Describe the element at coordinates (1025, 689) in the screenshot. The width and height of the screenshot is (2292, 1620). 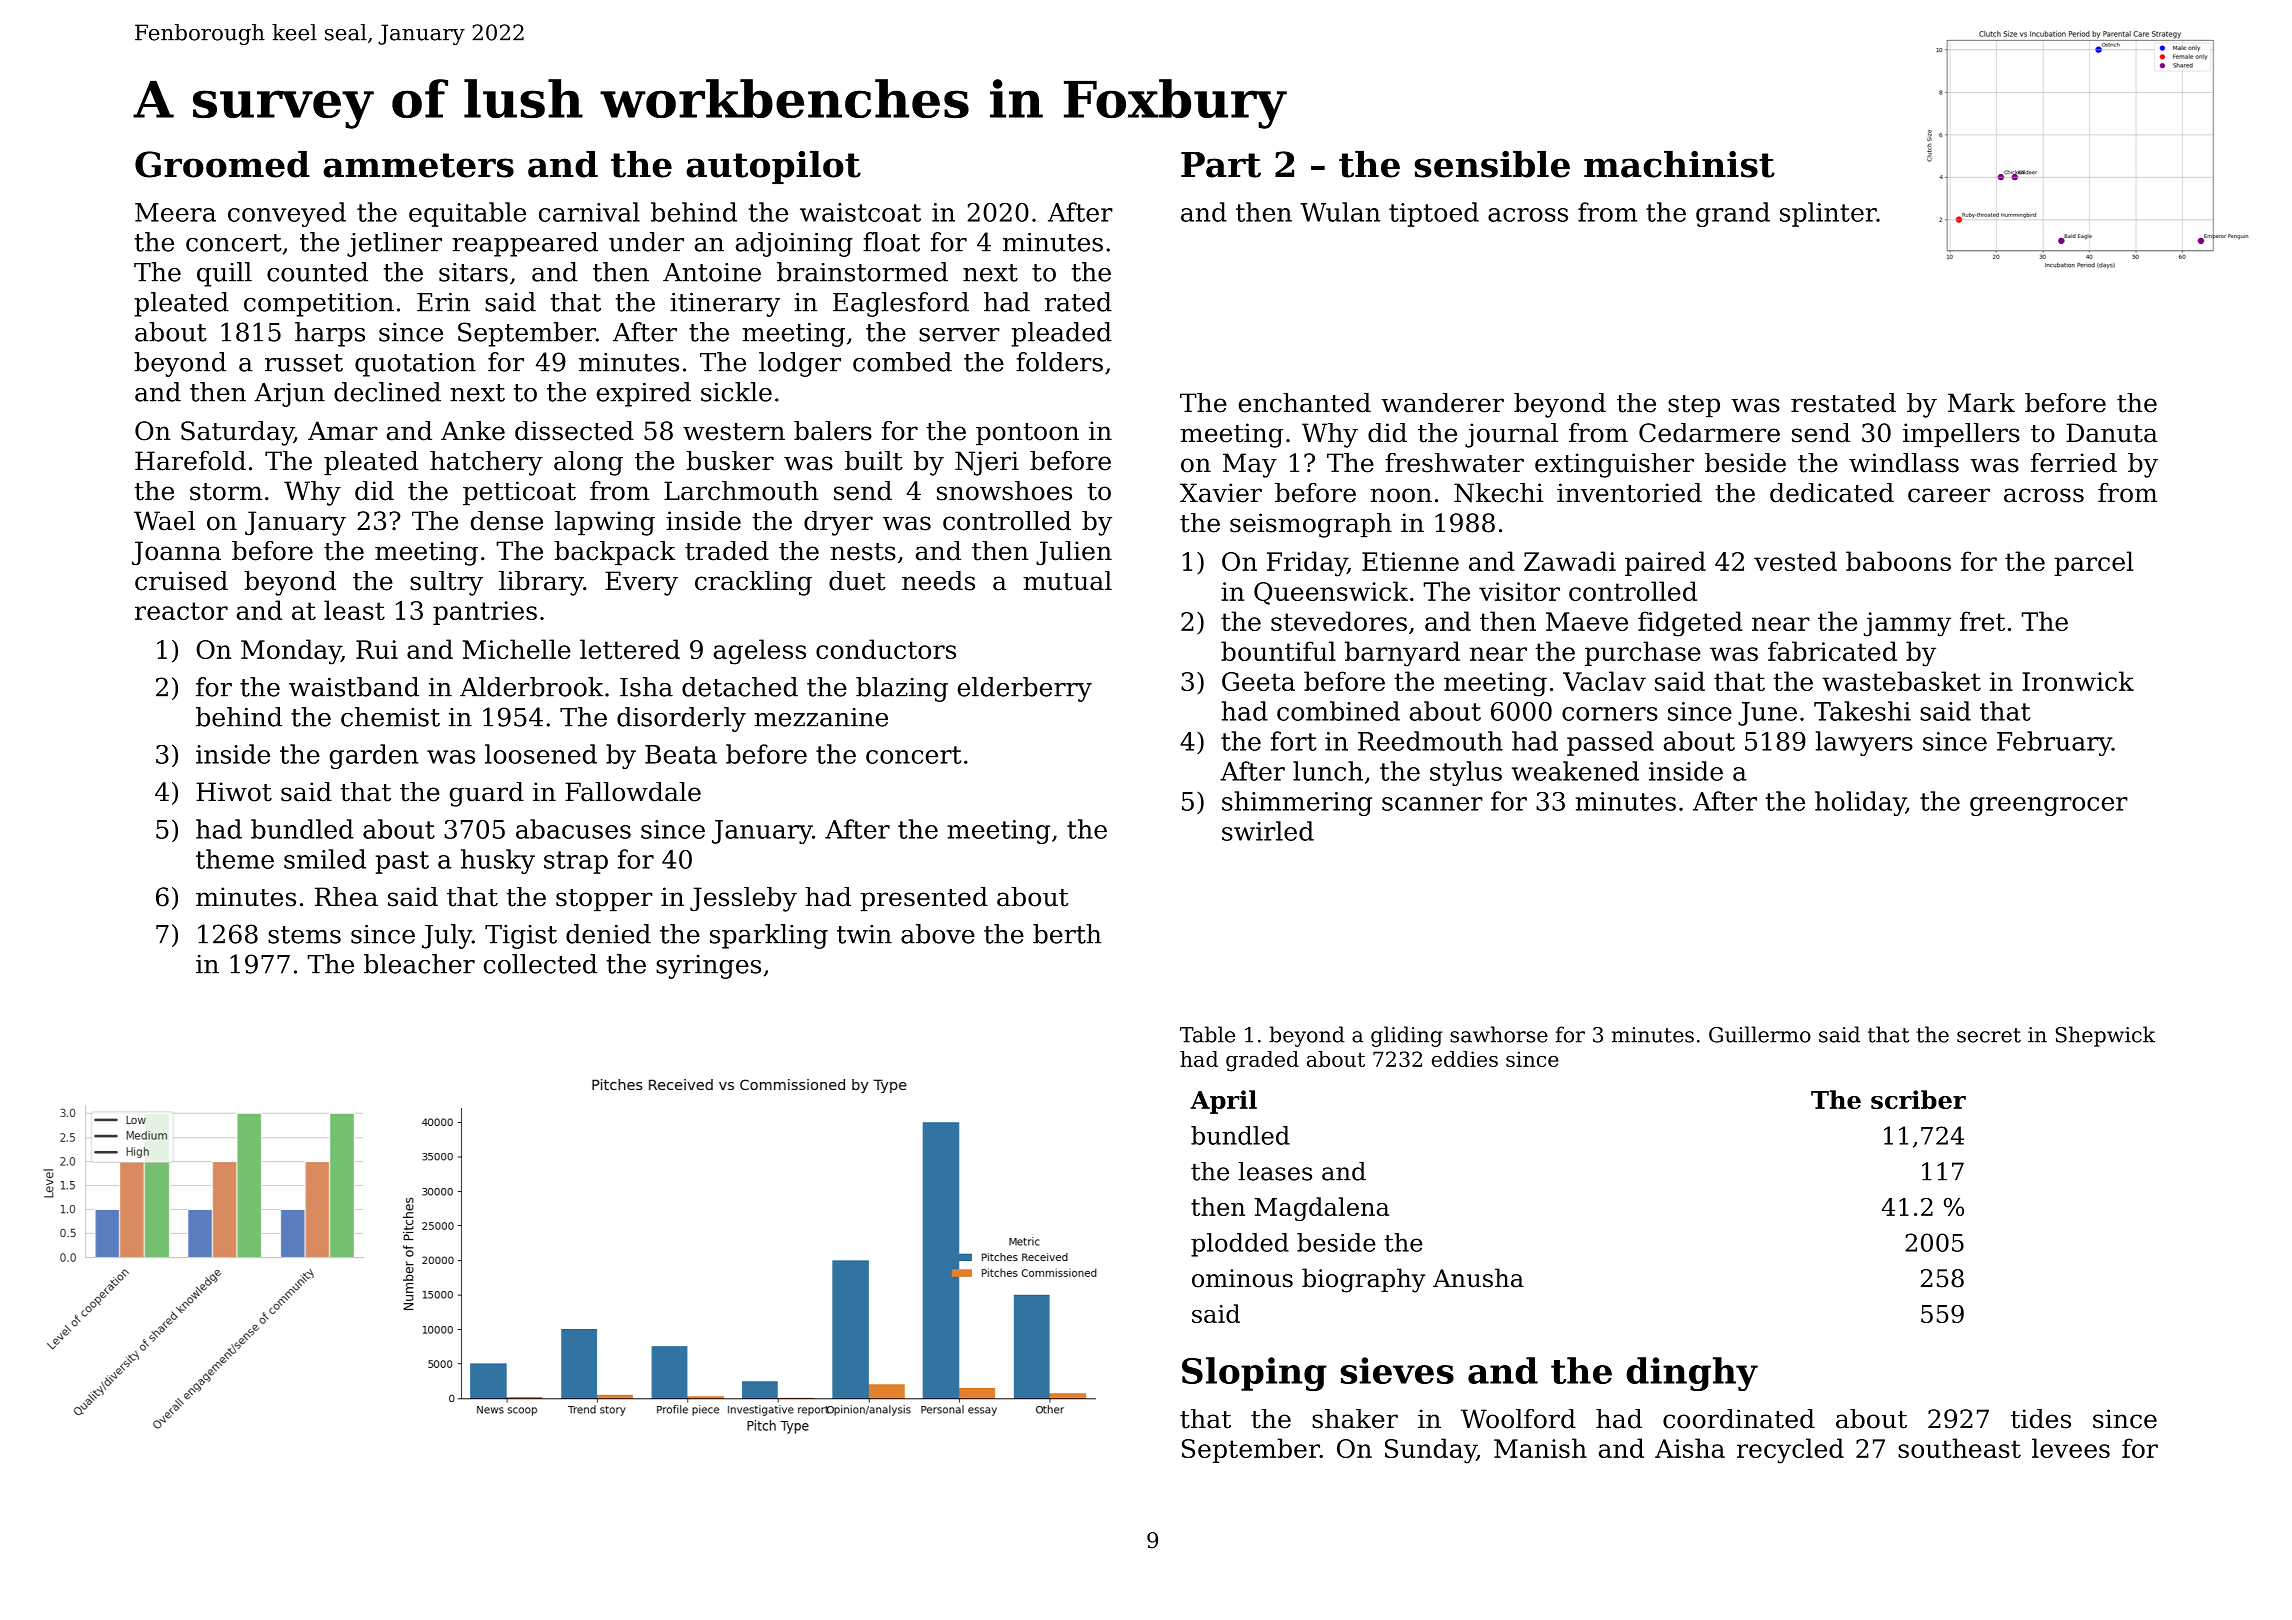
I see `elderberry` at that location.
